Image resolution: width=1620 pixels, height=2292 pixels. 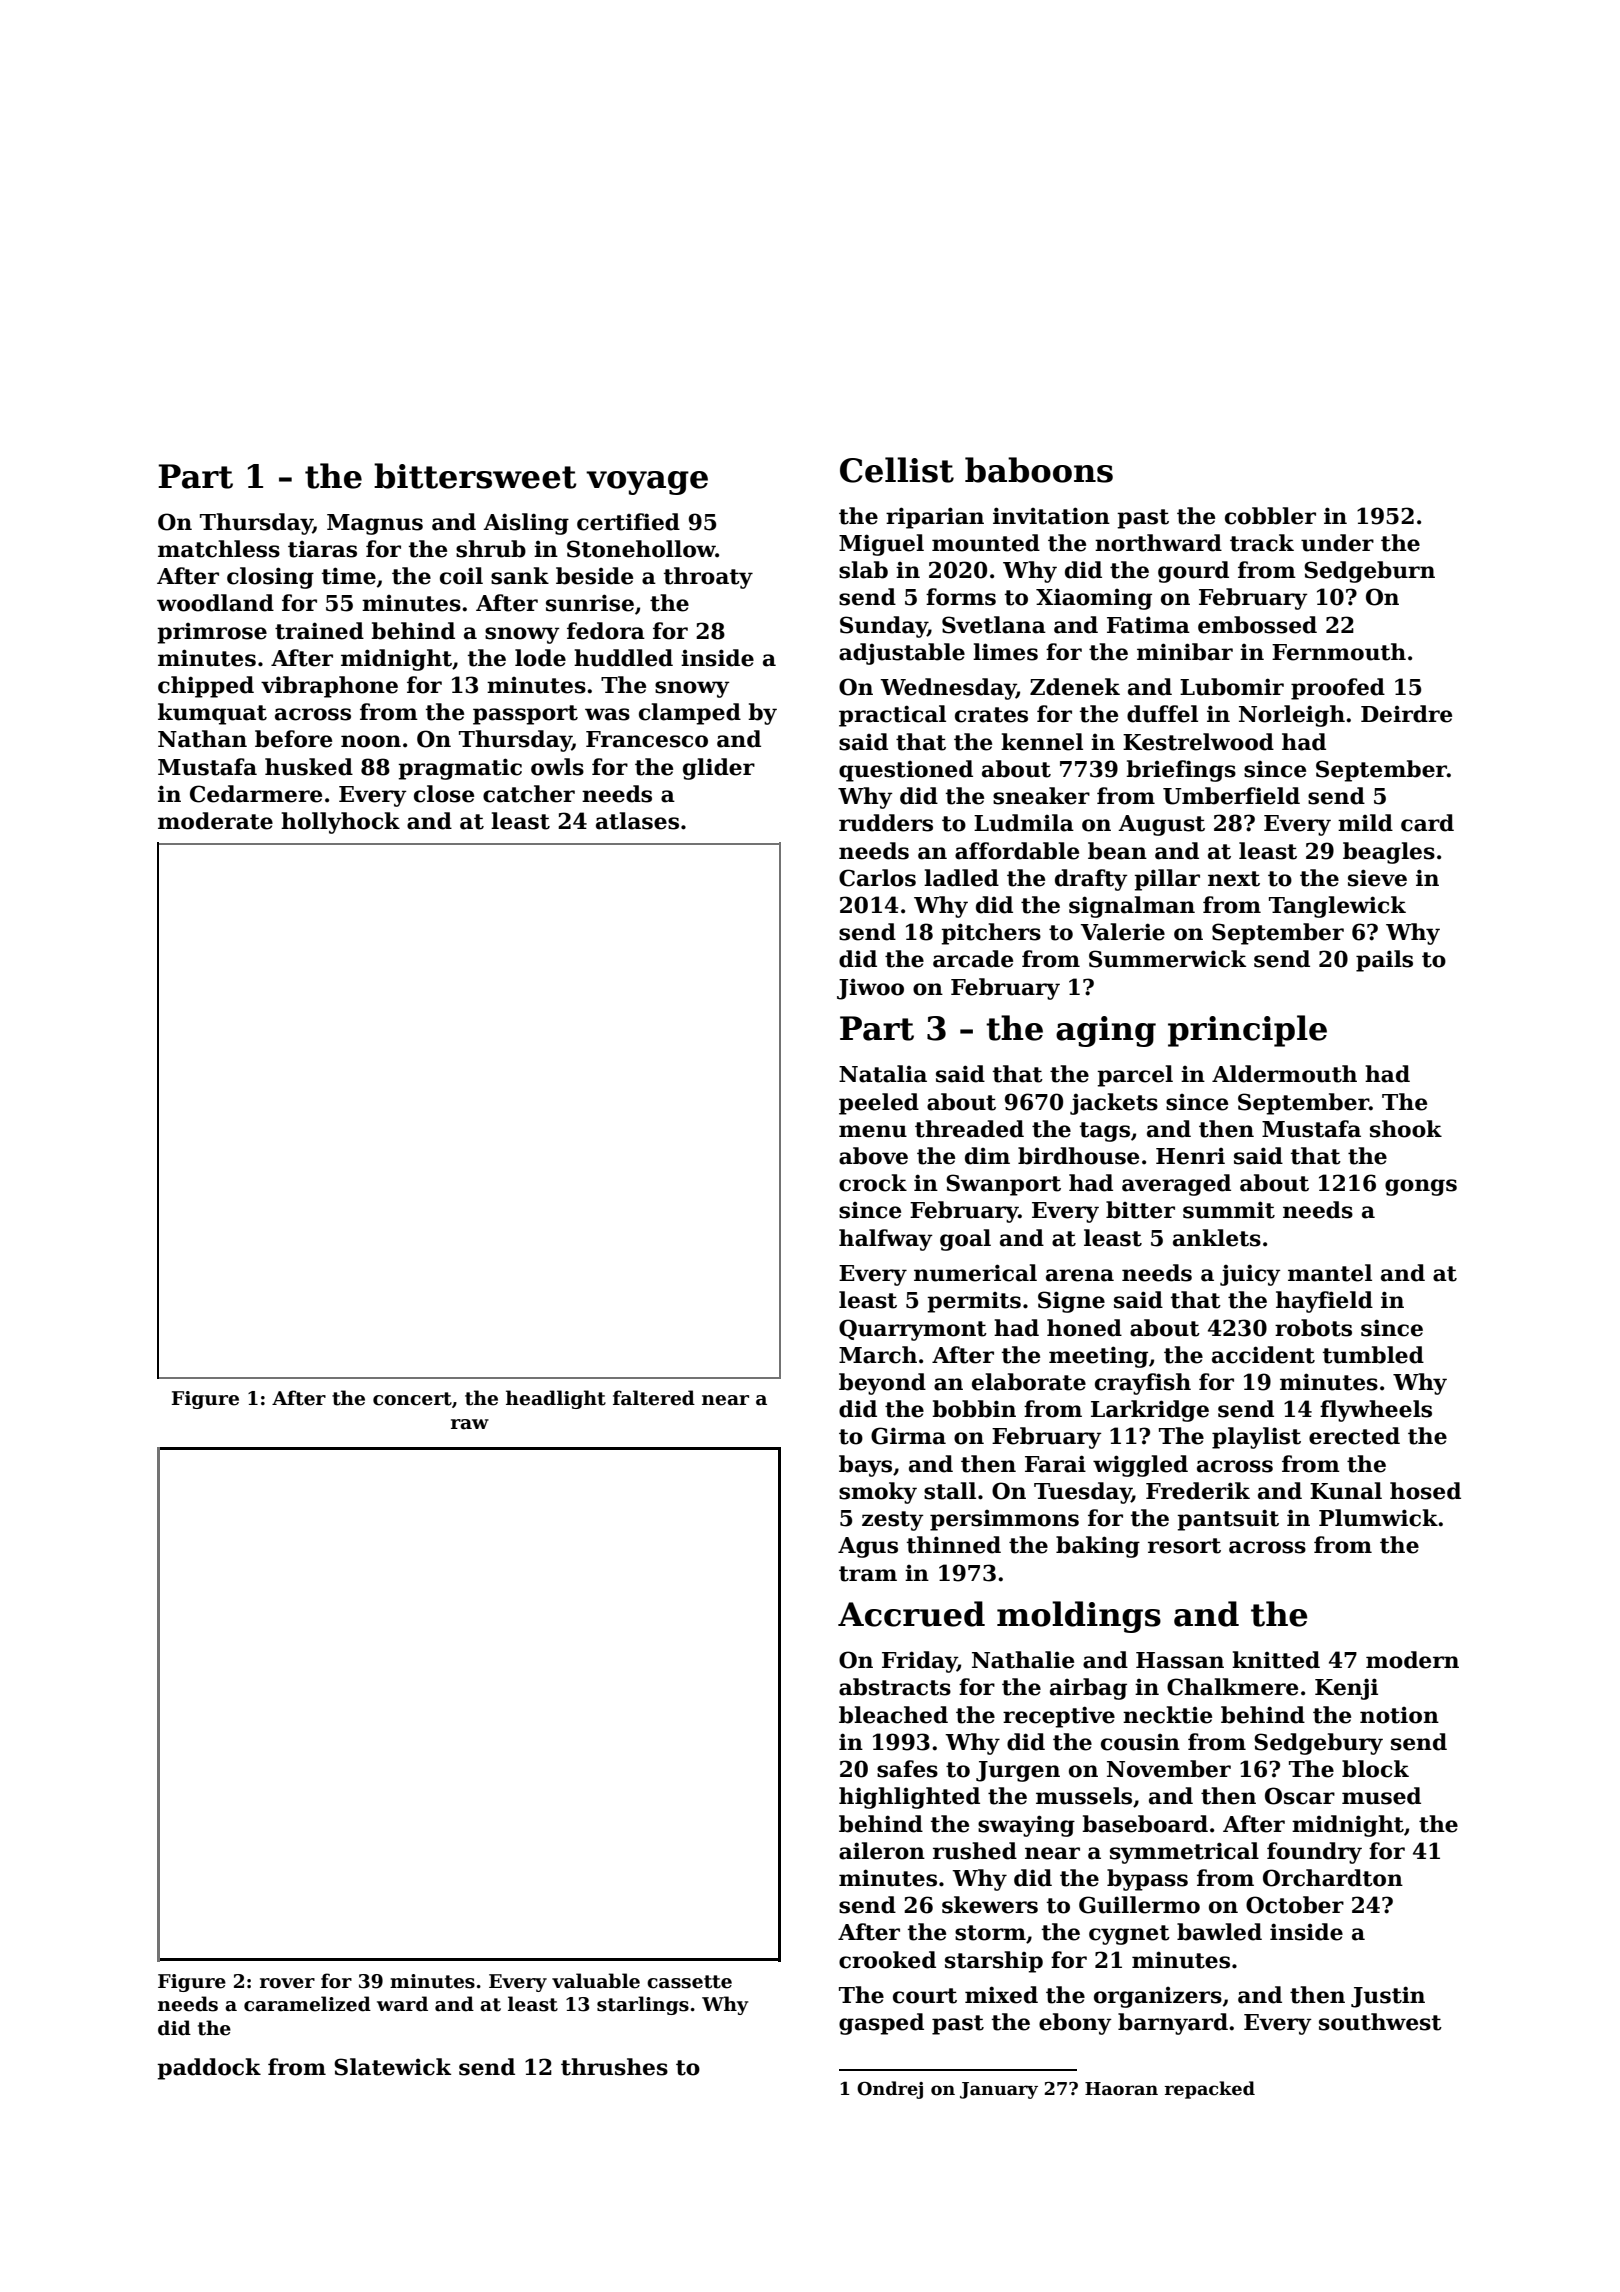 What do you see at coordinates (1406, 714) in the image?
I see `Deirdre` at bounding box center [1406, 714].
